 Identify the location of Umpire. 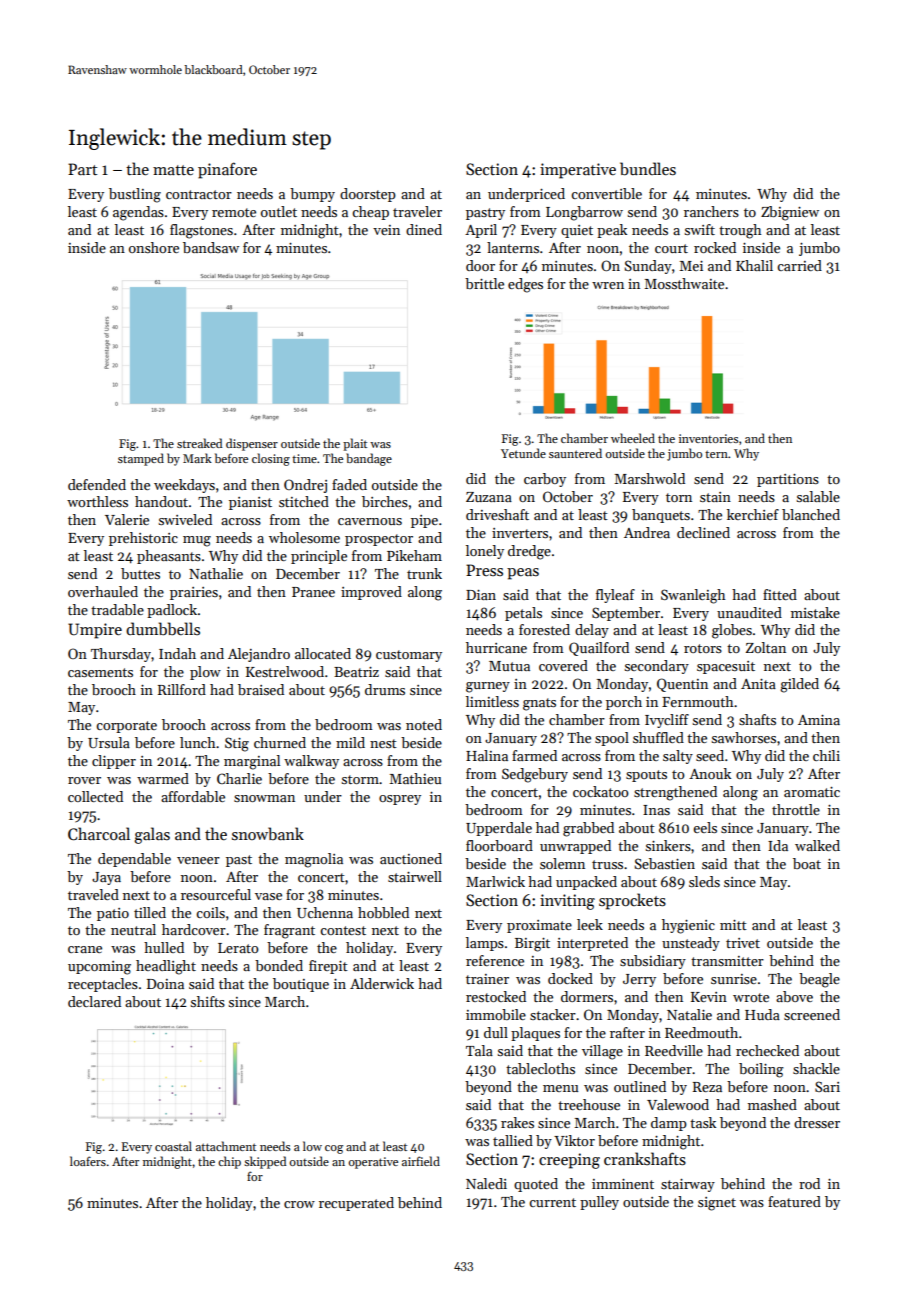
(95, 631).
